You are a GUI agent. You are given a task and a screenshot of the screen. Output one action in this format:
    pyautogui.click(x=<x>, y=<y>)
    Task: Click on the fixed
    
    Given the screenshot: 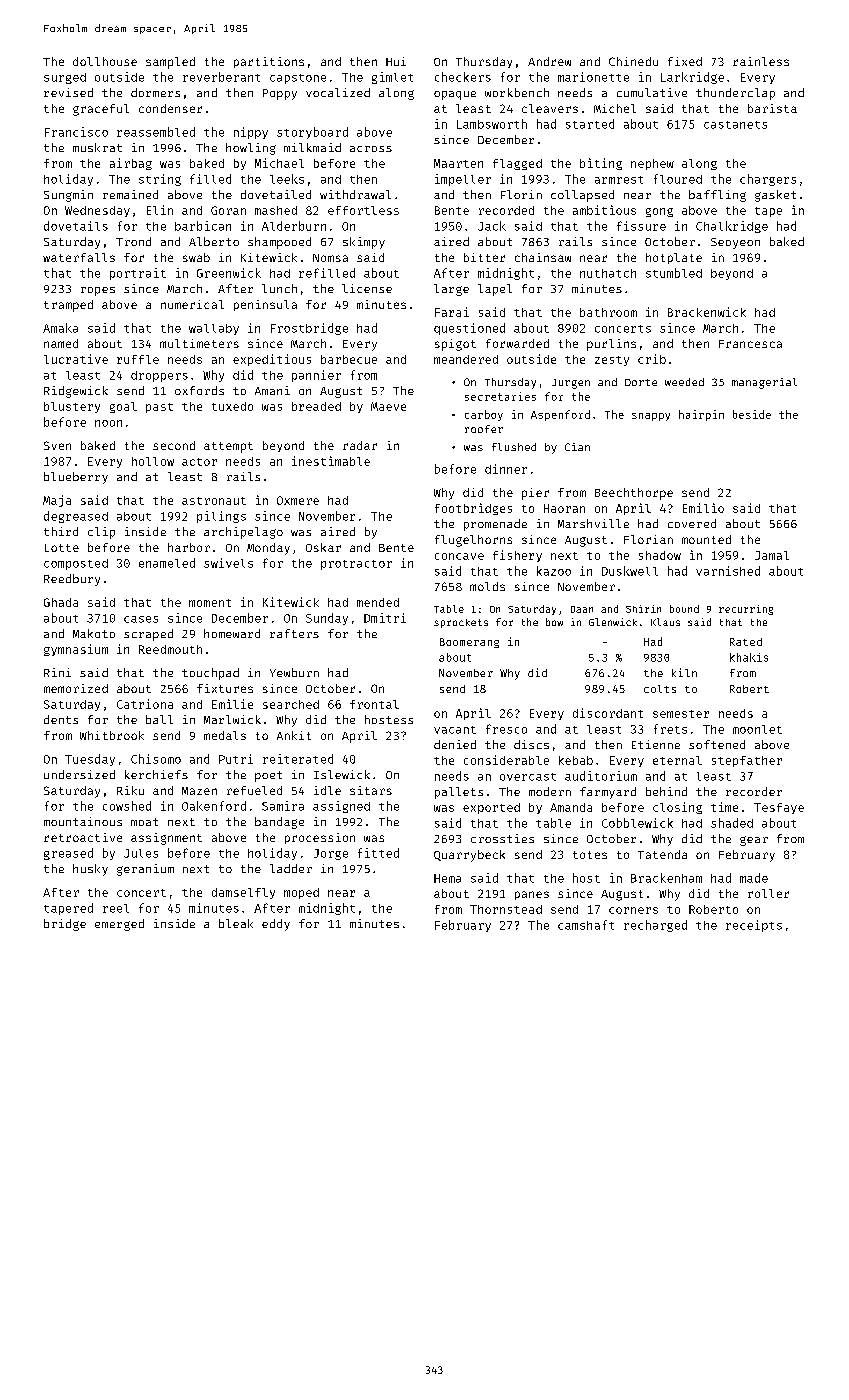 What is the action you would take?
    pyautogui.click(x=685, y=61)
